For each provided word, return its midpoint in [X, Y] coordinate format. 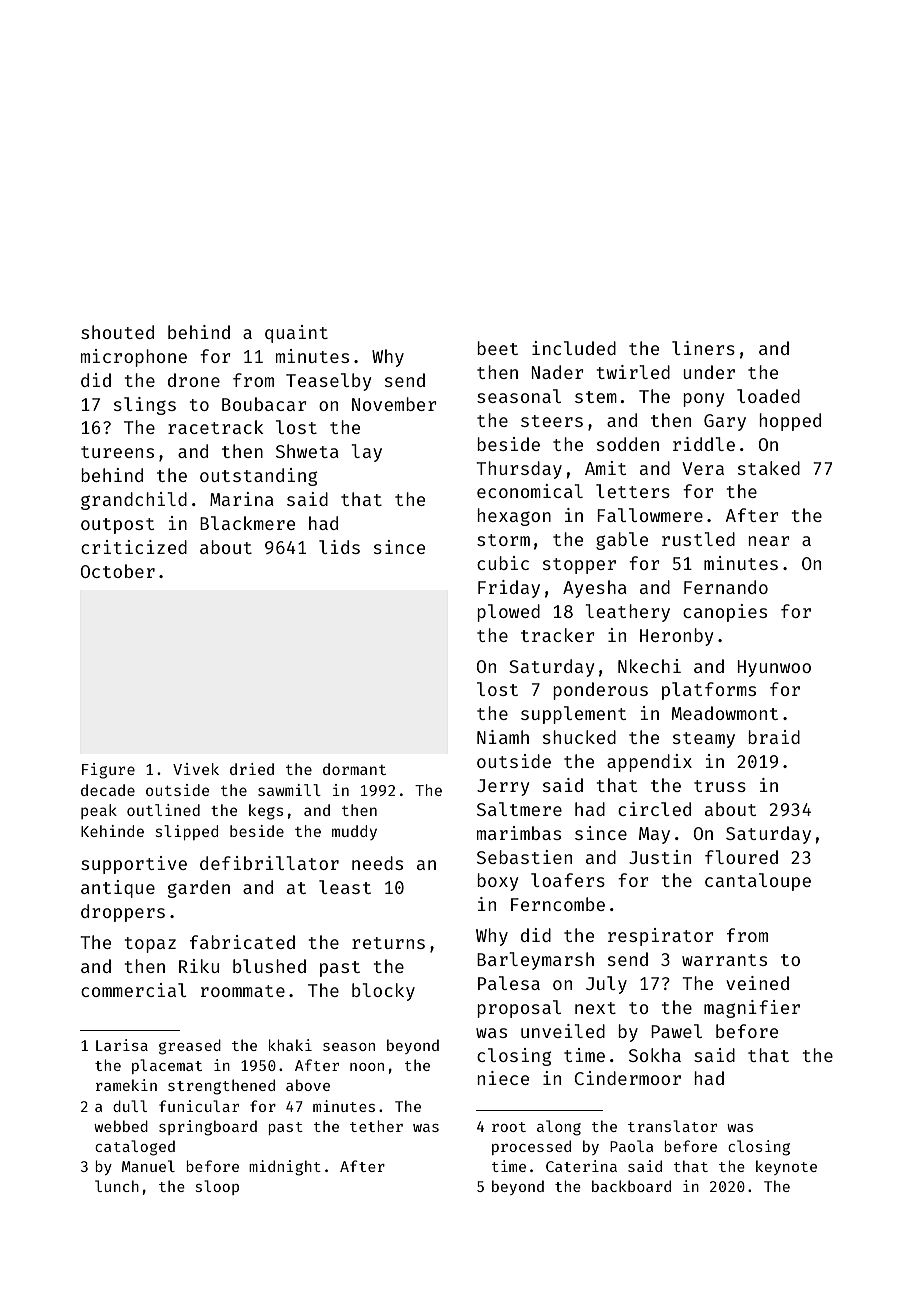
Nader [557, 372]
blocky [383, 992]
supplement [573, 715]
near [769, 541]
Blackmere [247, 523]
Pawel [676, 1031]
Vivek [196, 769]
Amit [605, 468]
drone [194, 380]
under [709, 372]
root [509, 1127]
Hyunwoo [774, 668]
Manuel [148, 1166]
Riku [199, 966]
